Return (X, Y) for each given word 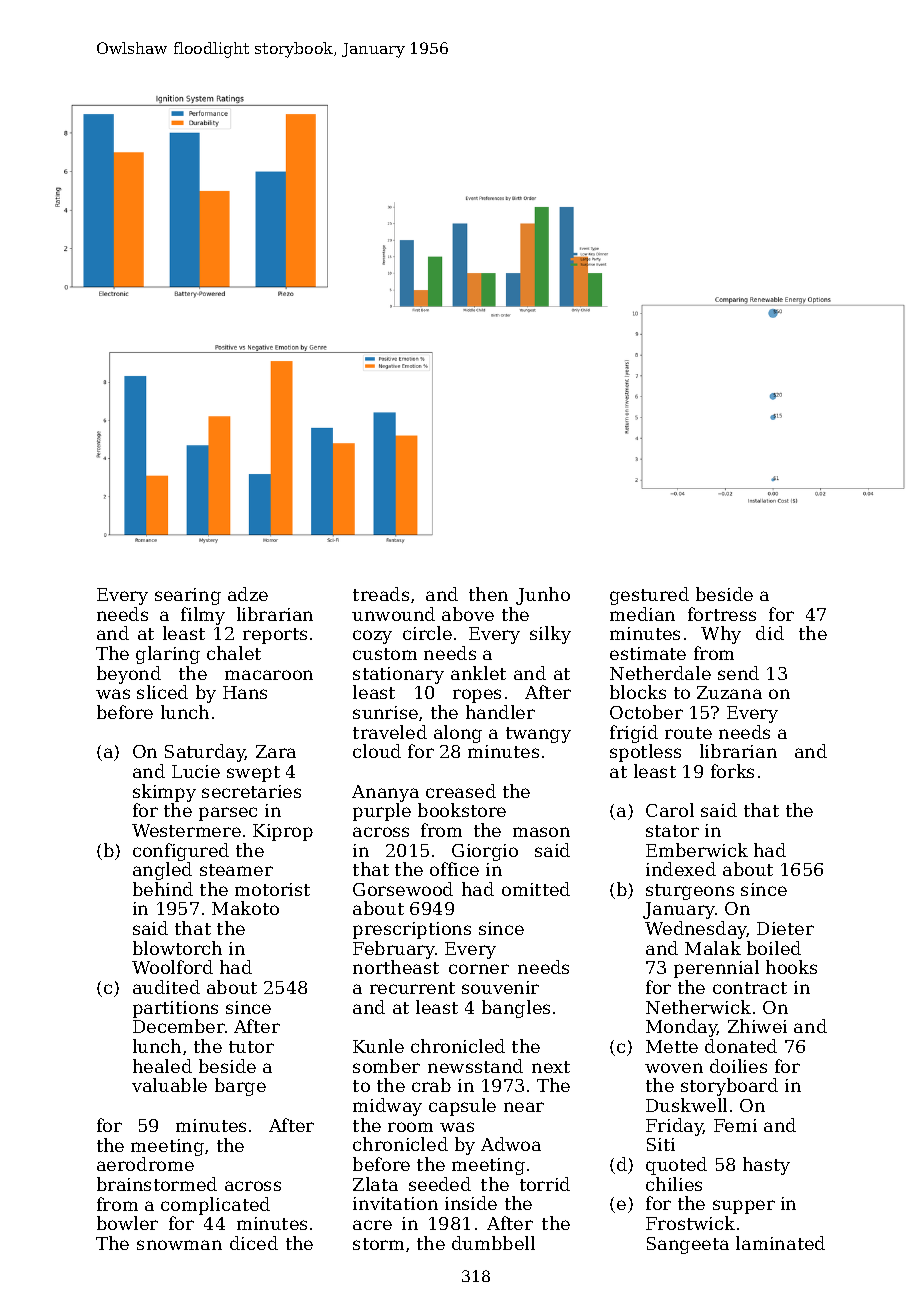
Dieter (785, 928)
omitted (536, 889)
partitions (175, 1009)
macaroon (269, 675)
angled (162, 871)
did (770, 633)
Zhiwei (757, 1026)
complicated (215, 1206)
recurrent (412, 988)
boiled (774, 948)
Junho (543, 596)
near (524, 1107)
